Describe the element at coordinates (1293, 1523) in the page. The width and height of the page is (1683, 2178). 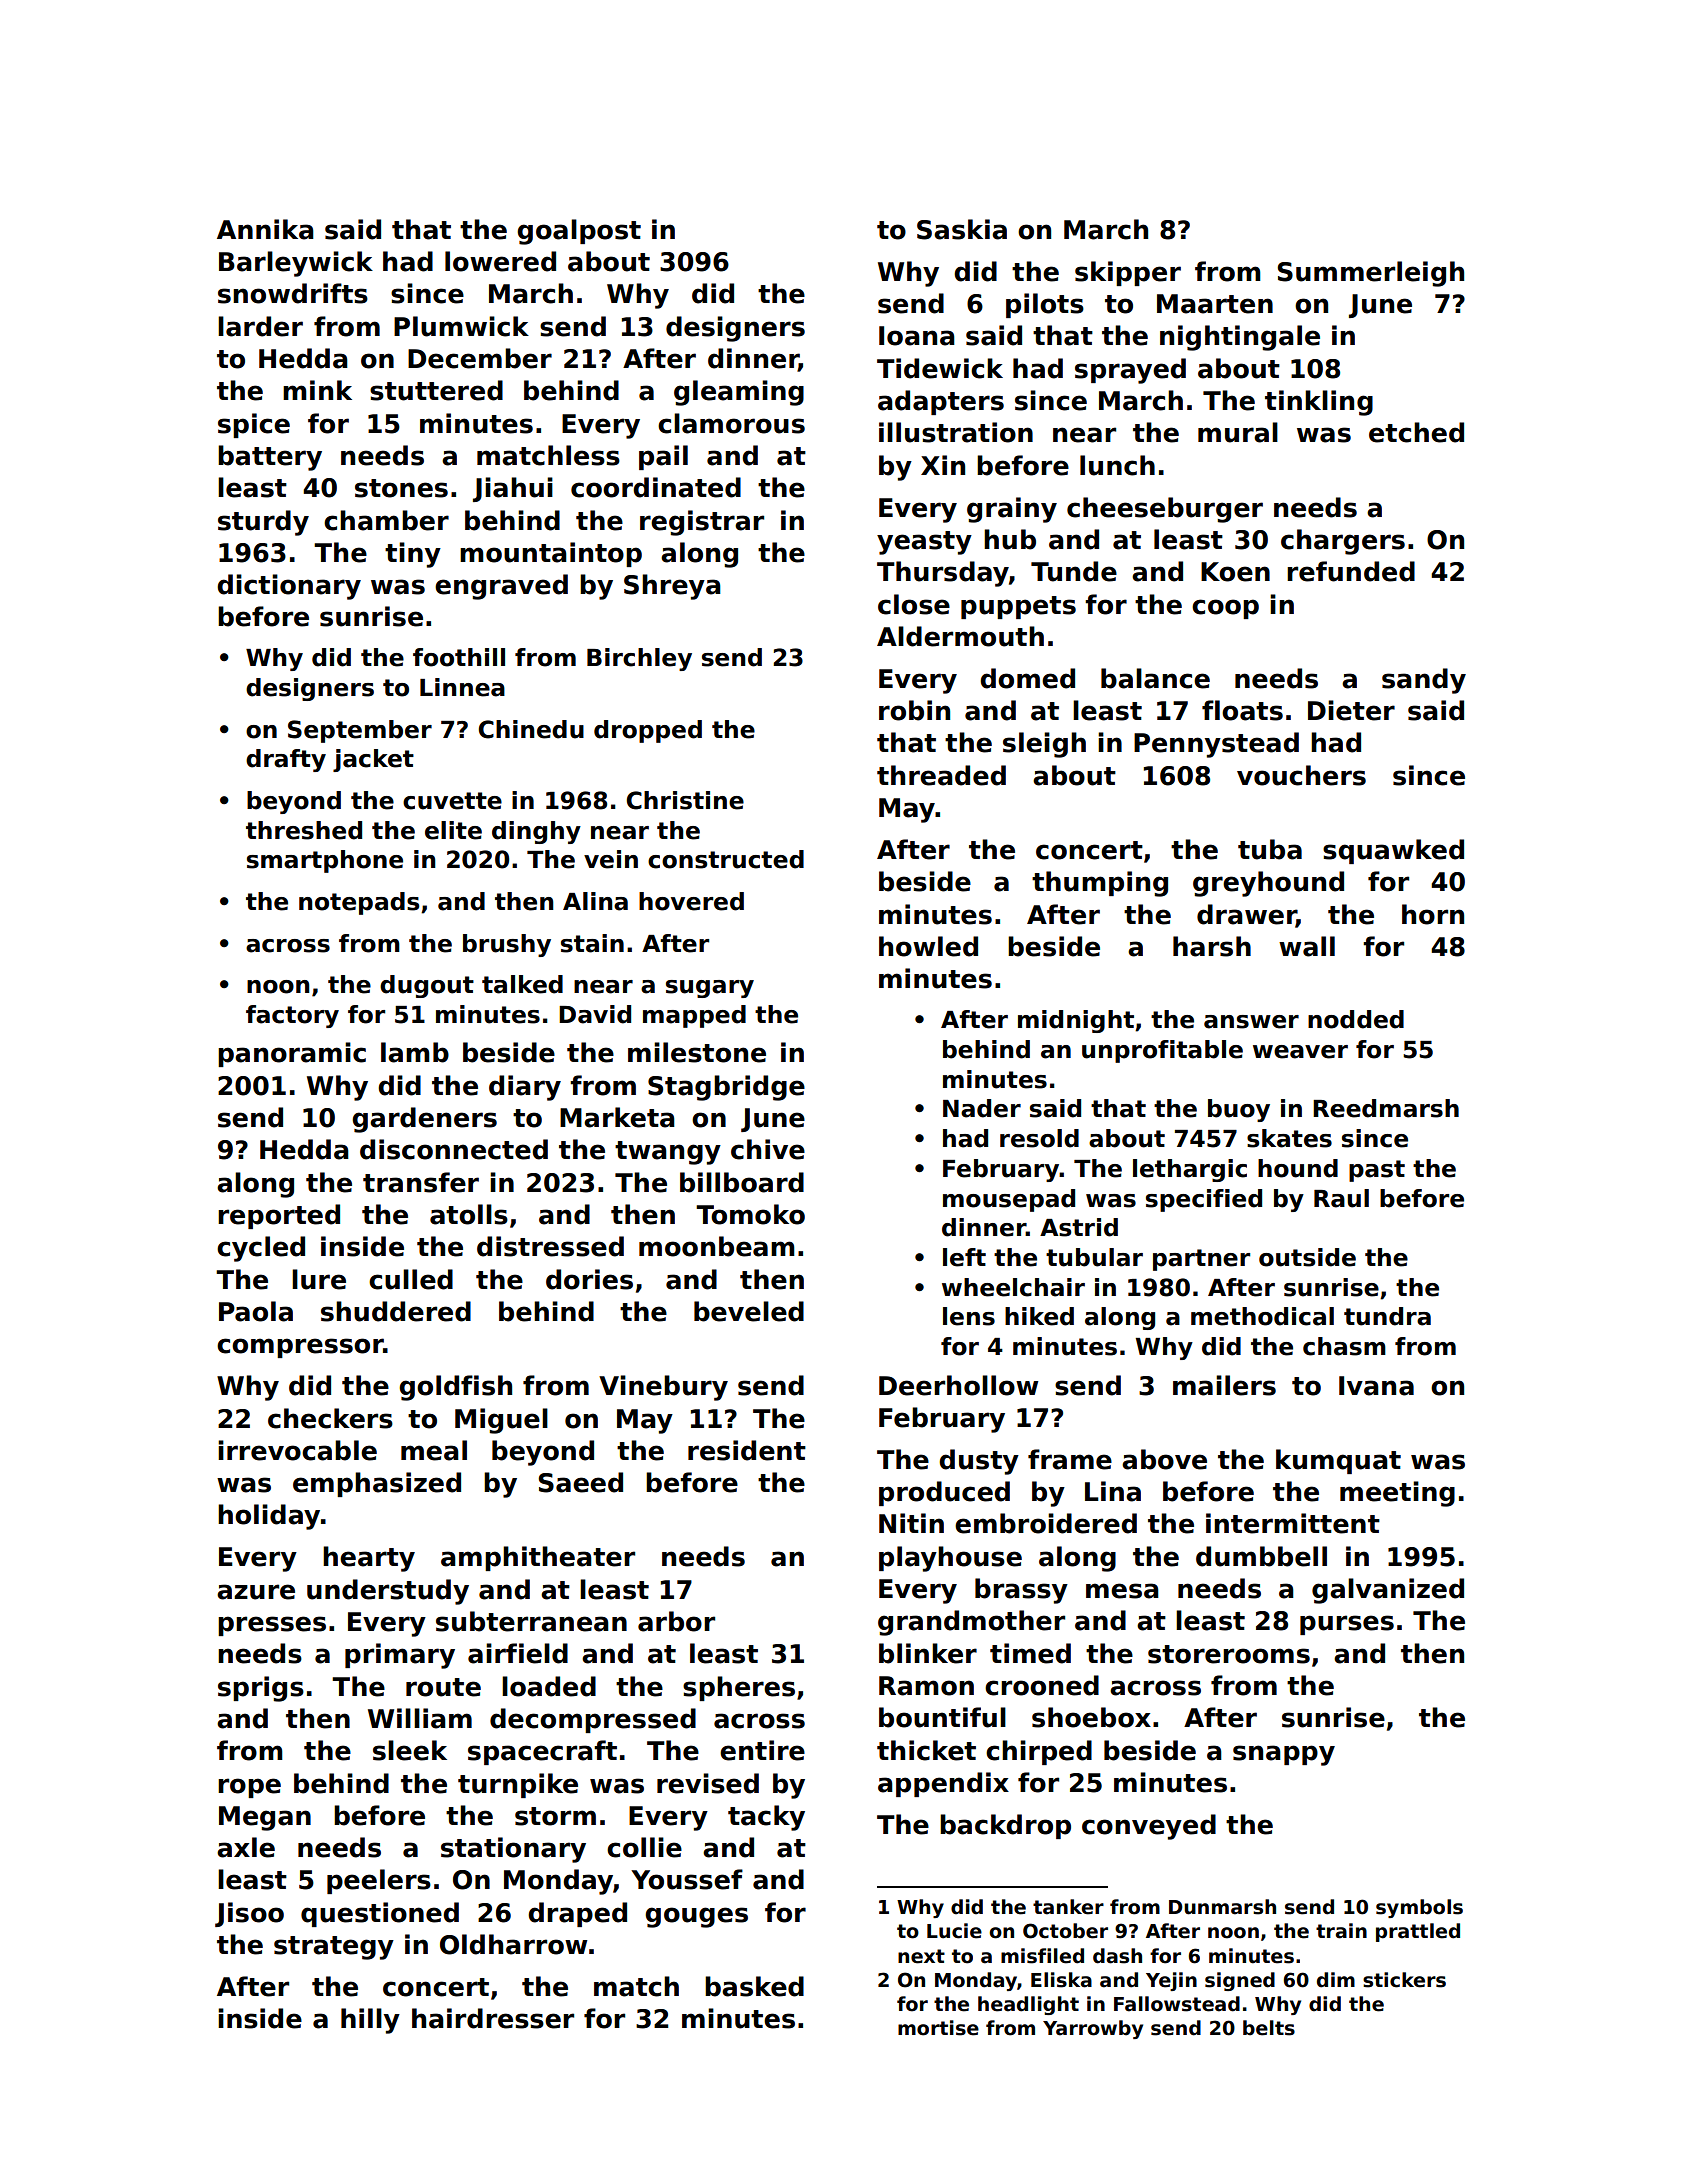
I see `intermittent` at that location.
